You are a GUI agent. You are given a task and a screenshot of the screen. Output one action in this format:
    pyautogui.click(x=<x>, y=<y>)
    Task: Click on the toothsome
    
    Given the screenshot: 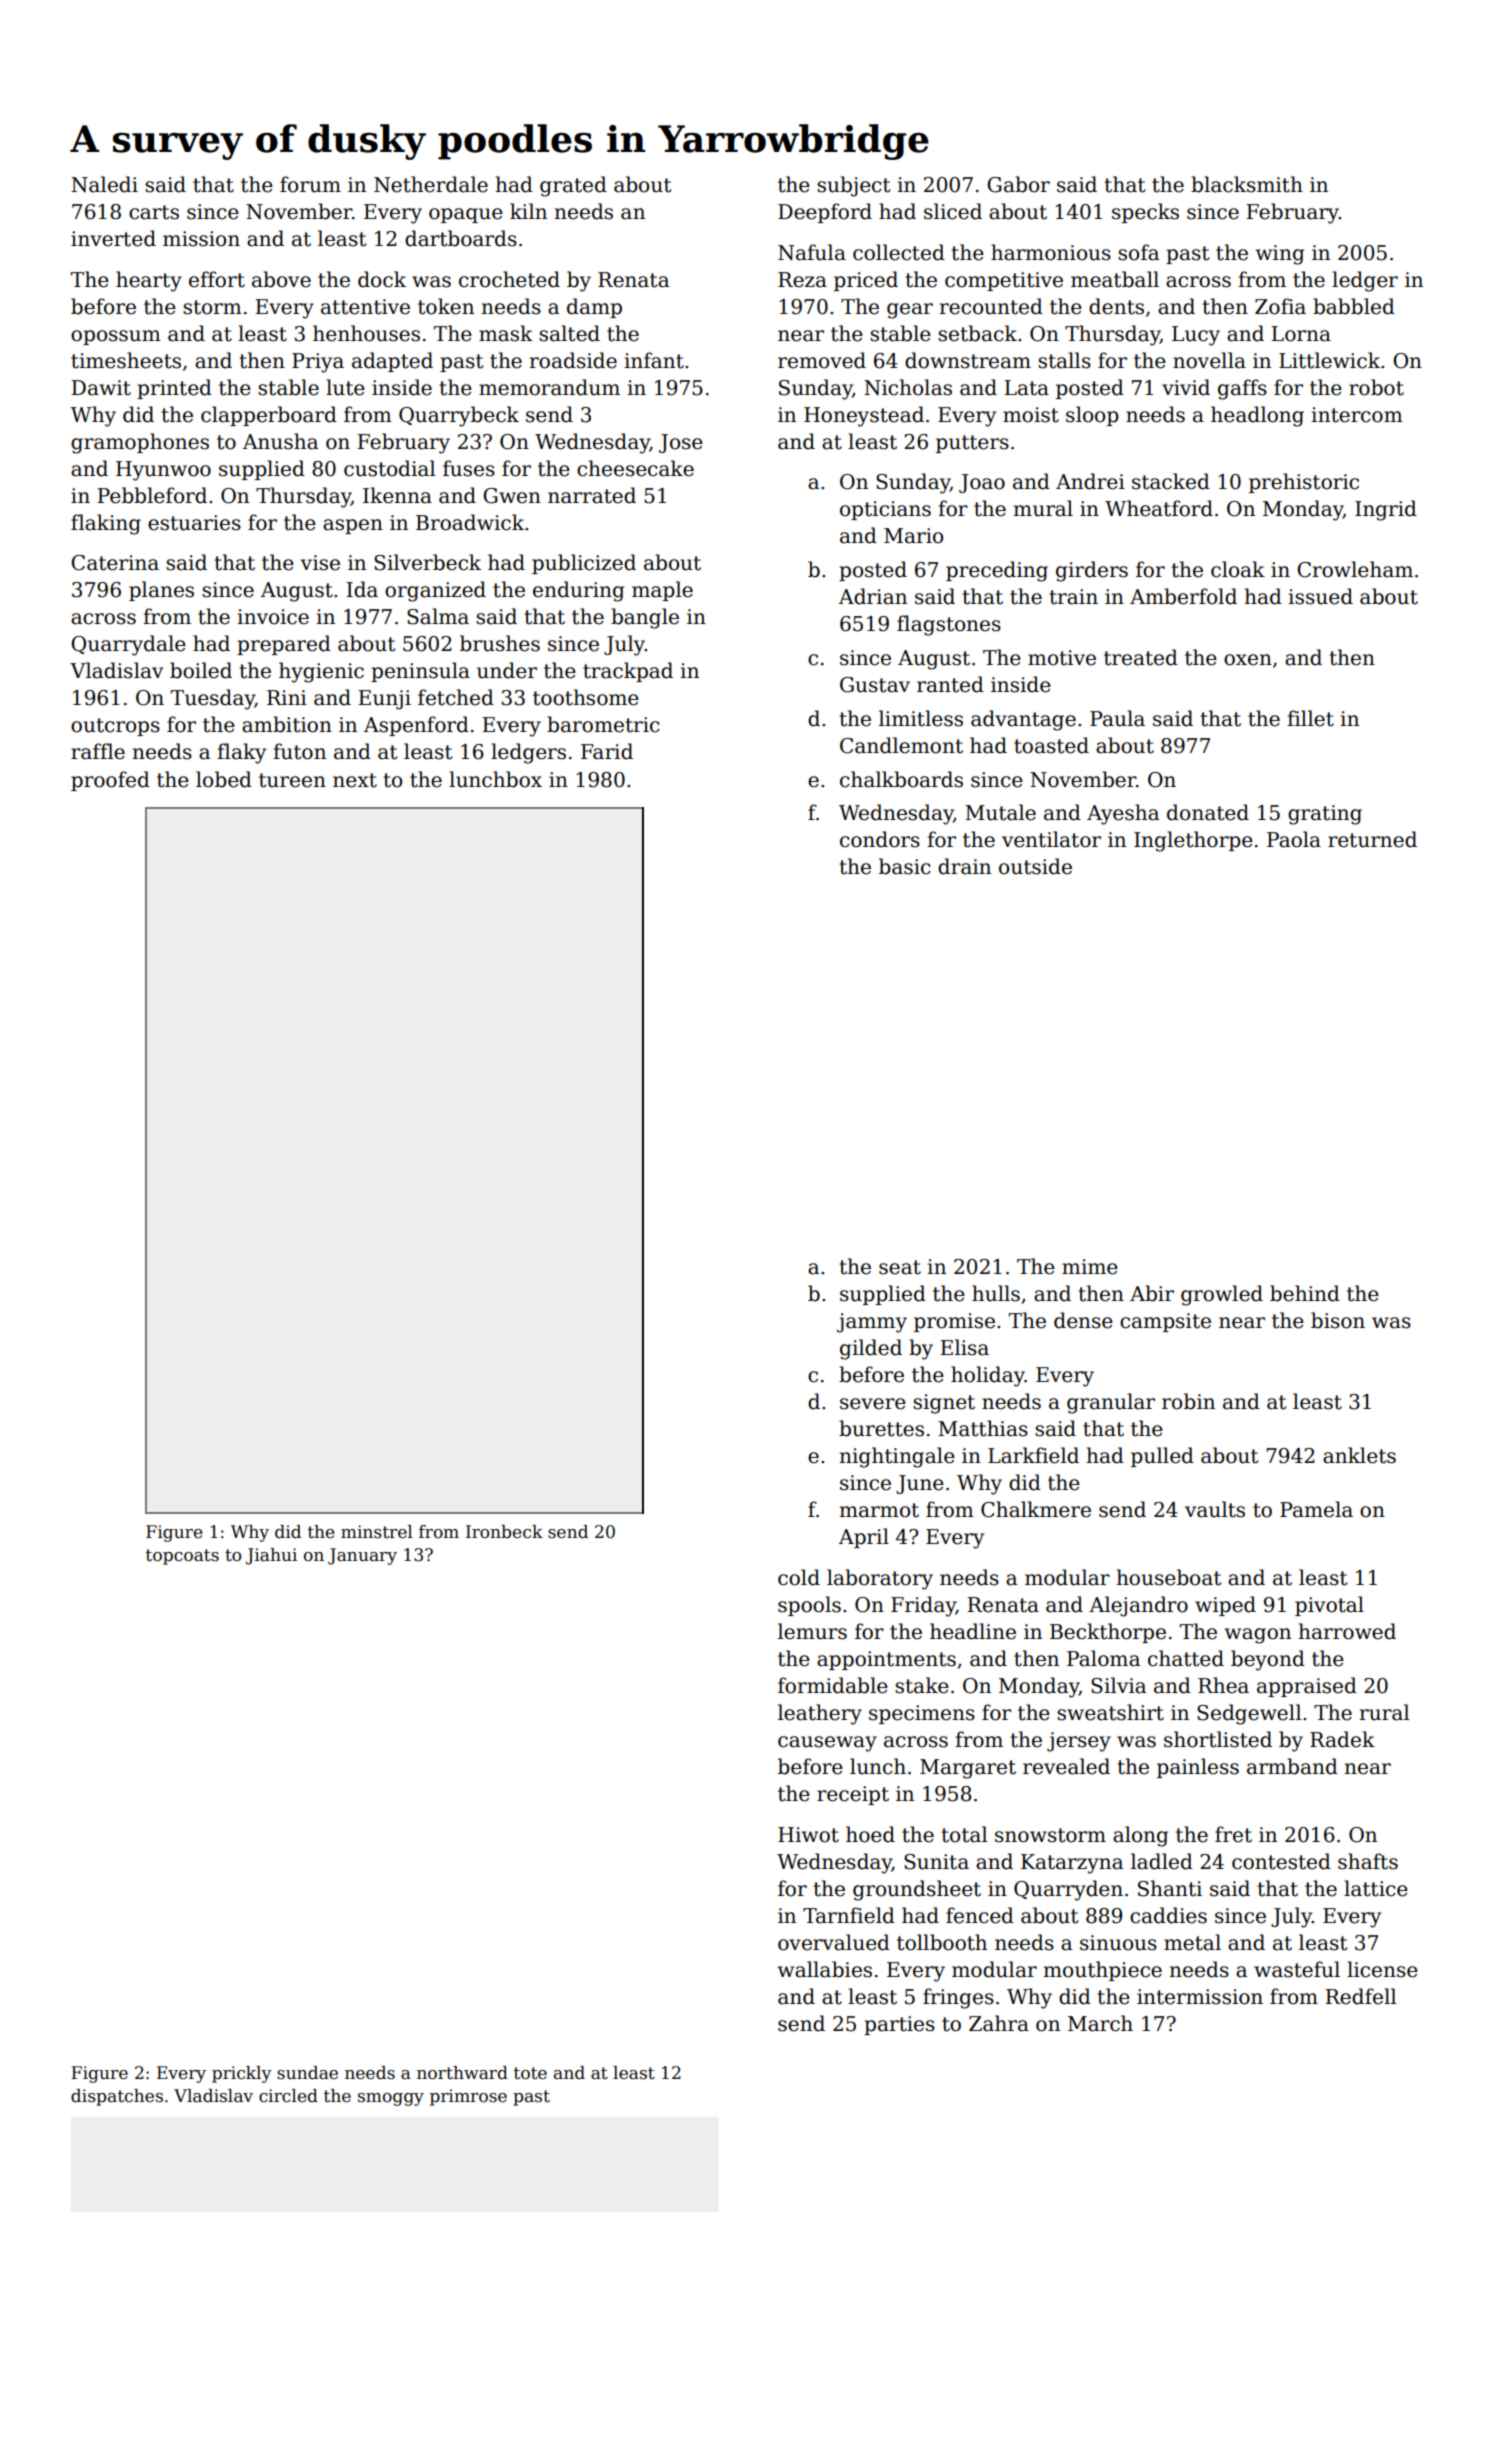 What is the action you would take?
    pyautogui.click(x=586, y=697)
